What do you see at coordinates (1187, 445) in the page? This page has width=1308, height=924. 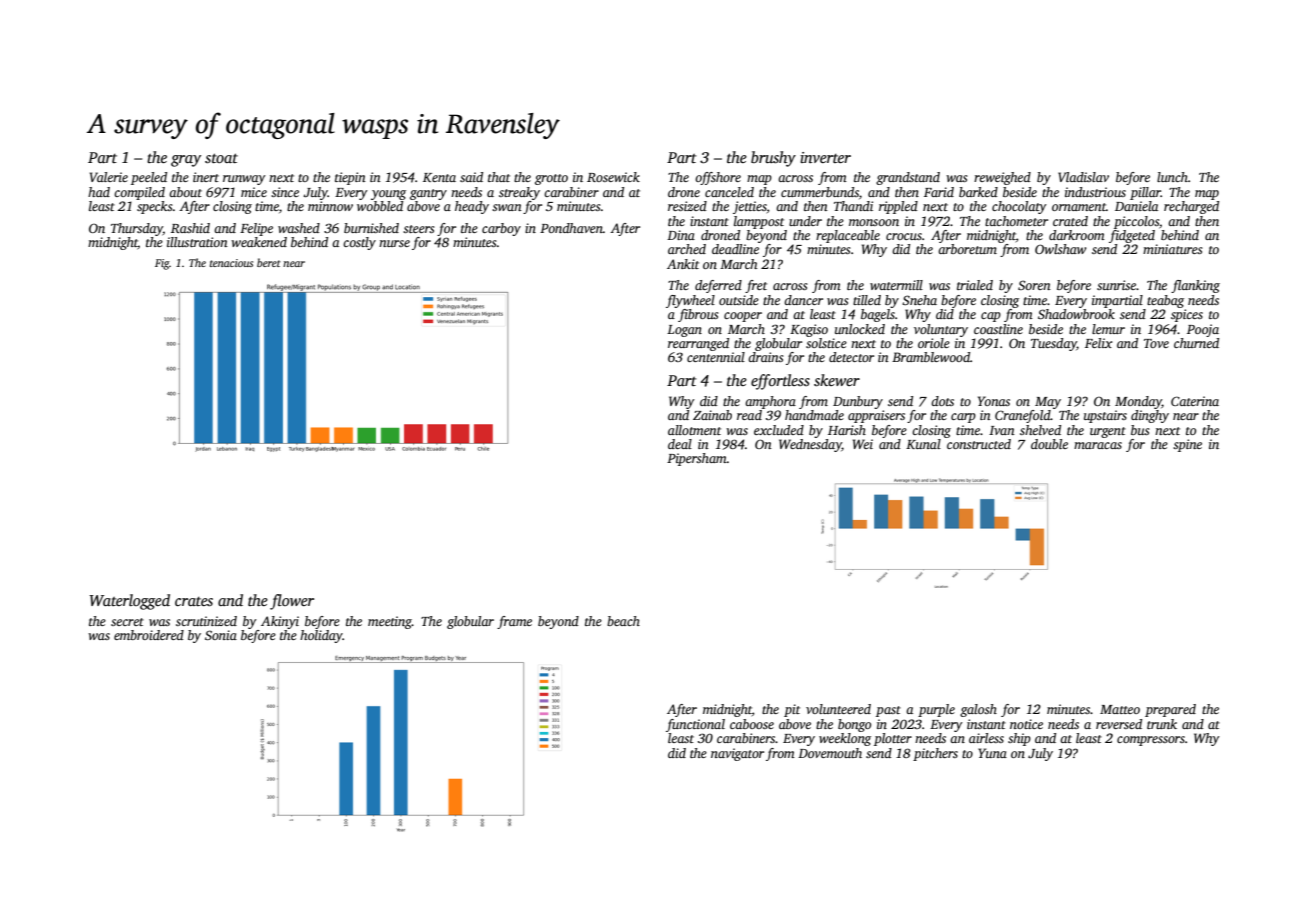 I see `spine` at bounding box center [1187, 445].
